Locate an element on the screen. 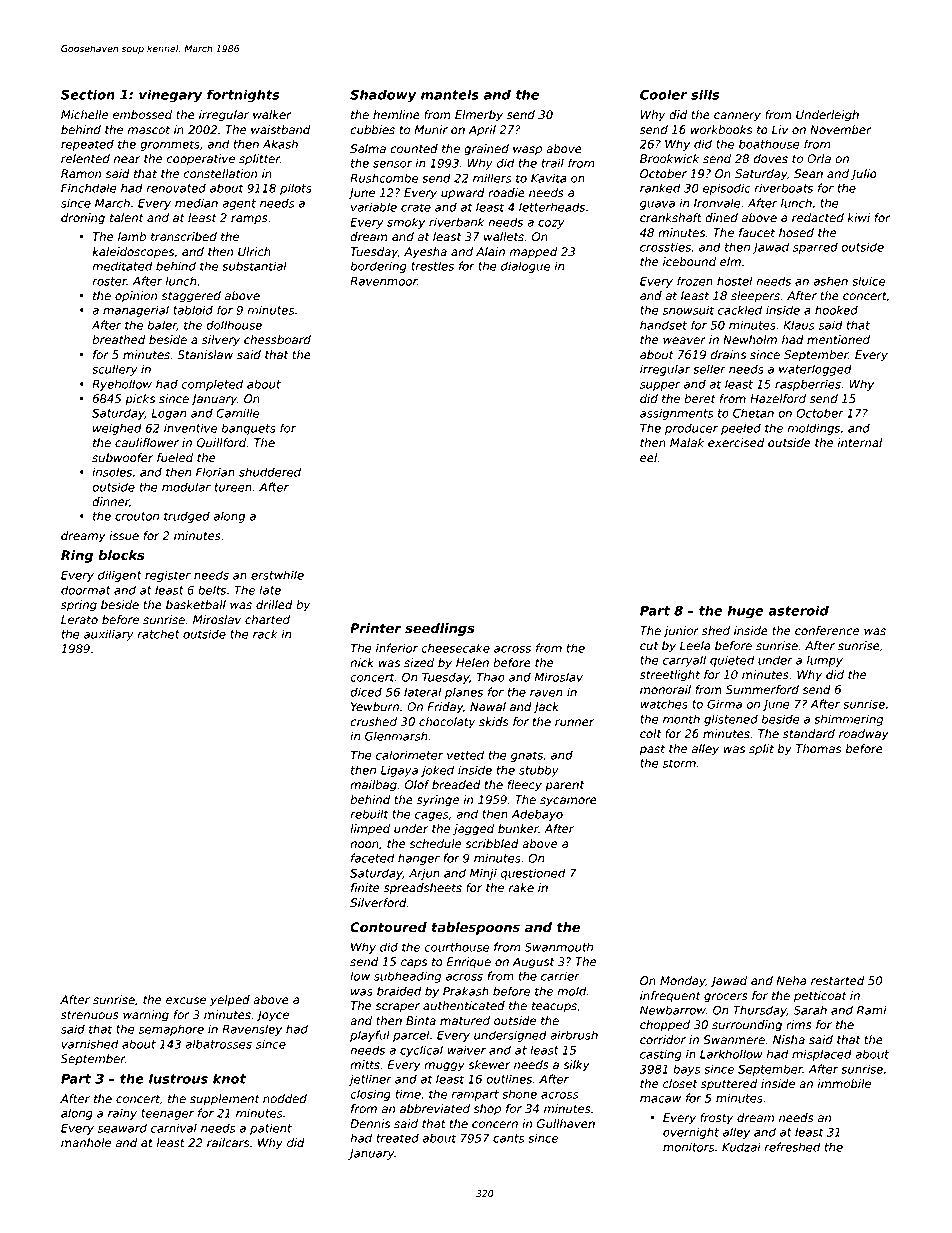 The width and height of the screenshot is (952, 1233). Section is located at coordinates (88, 94).
